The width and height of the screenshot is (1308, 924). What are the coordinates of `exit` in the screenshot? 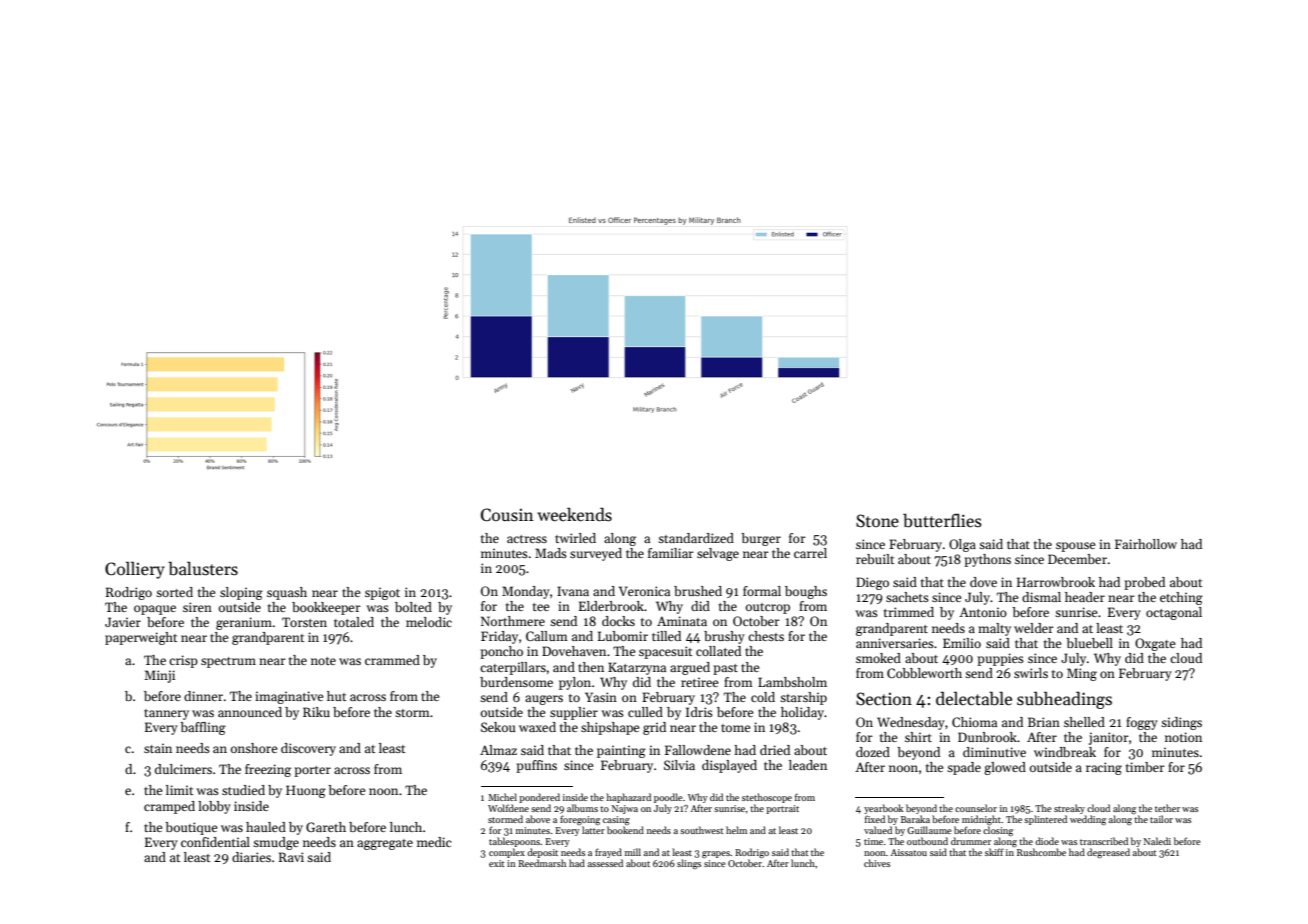 It's located at (497, 863).
